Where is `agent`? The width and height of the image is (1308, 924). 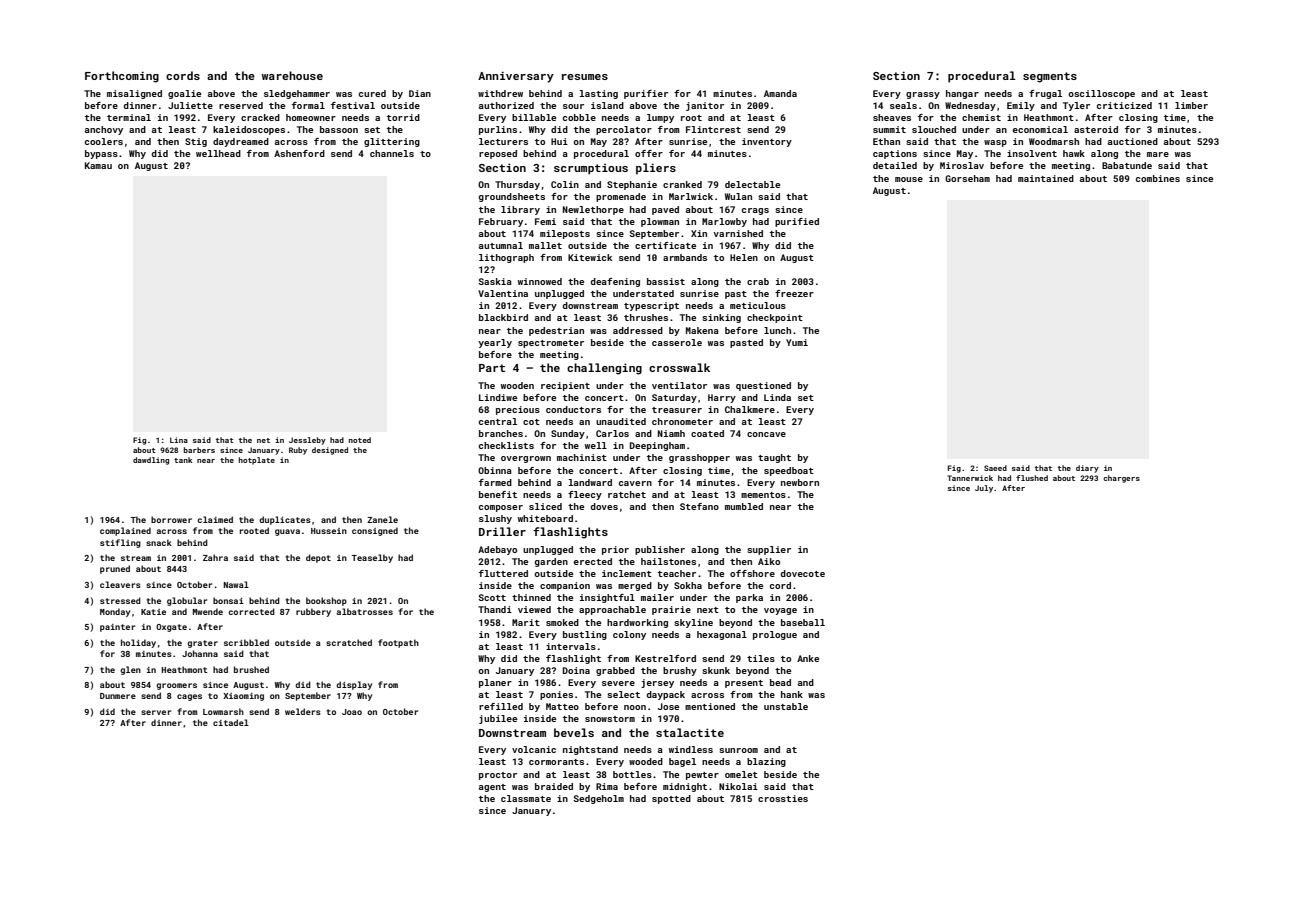
agent is located at coordinates (492, 788).
